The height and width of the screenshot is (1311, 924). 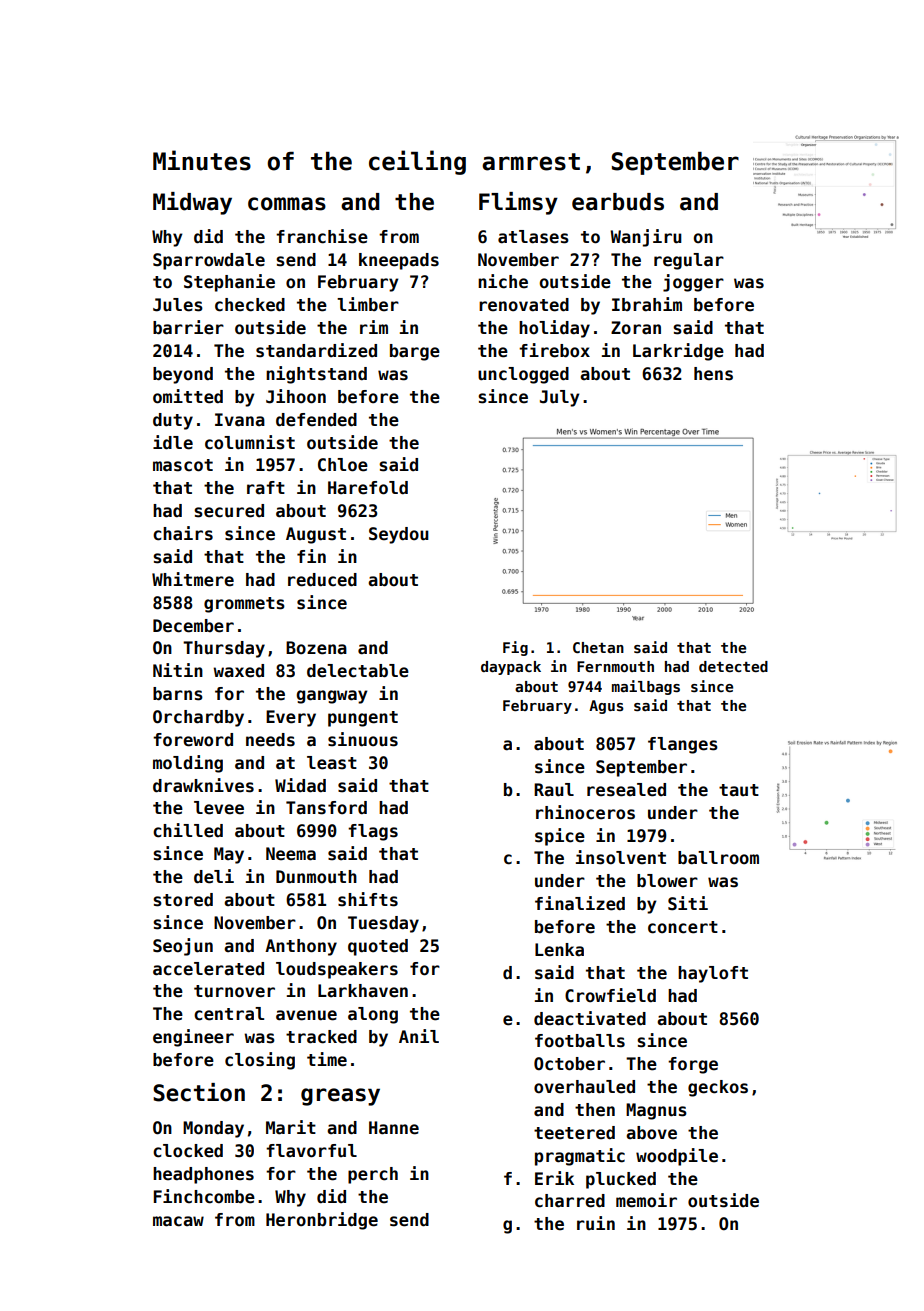 What do you see at coordinates (193, 579) in the screenshot?
I see `Whitmere` at bounding box center [193, 579].
